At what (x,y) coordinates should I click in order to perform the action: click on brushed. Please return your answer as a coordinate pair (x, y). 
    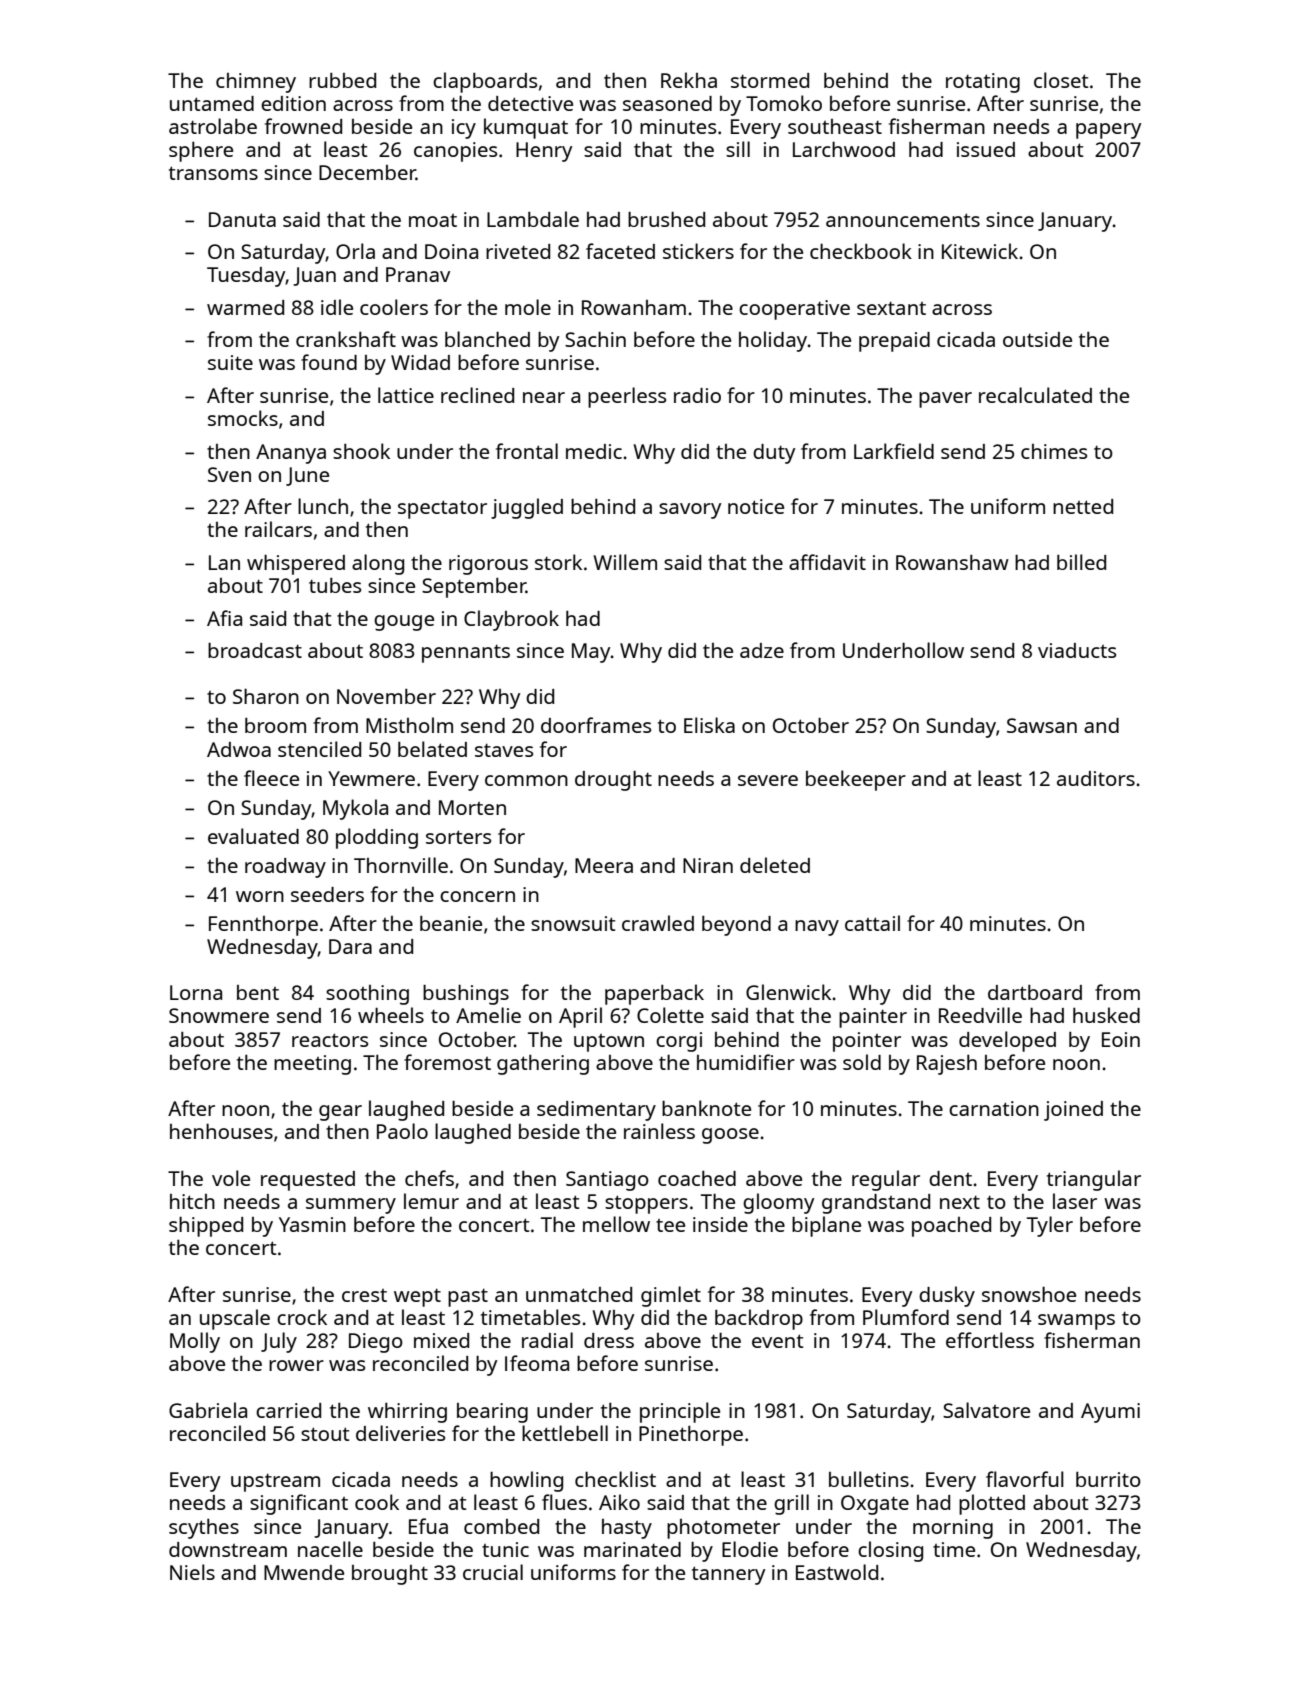
    Looking at the image, I should click on (666, 219).
